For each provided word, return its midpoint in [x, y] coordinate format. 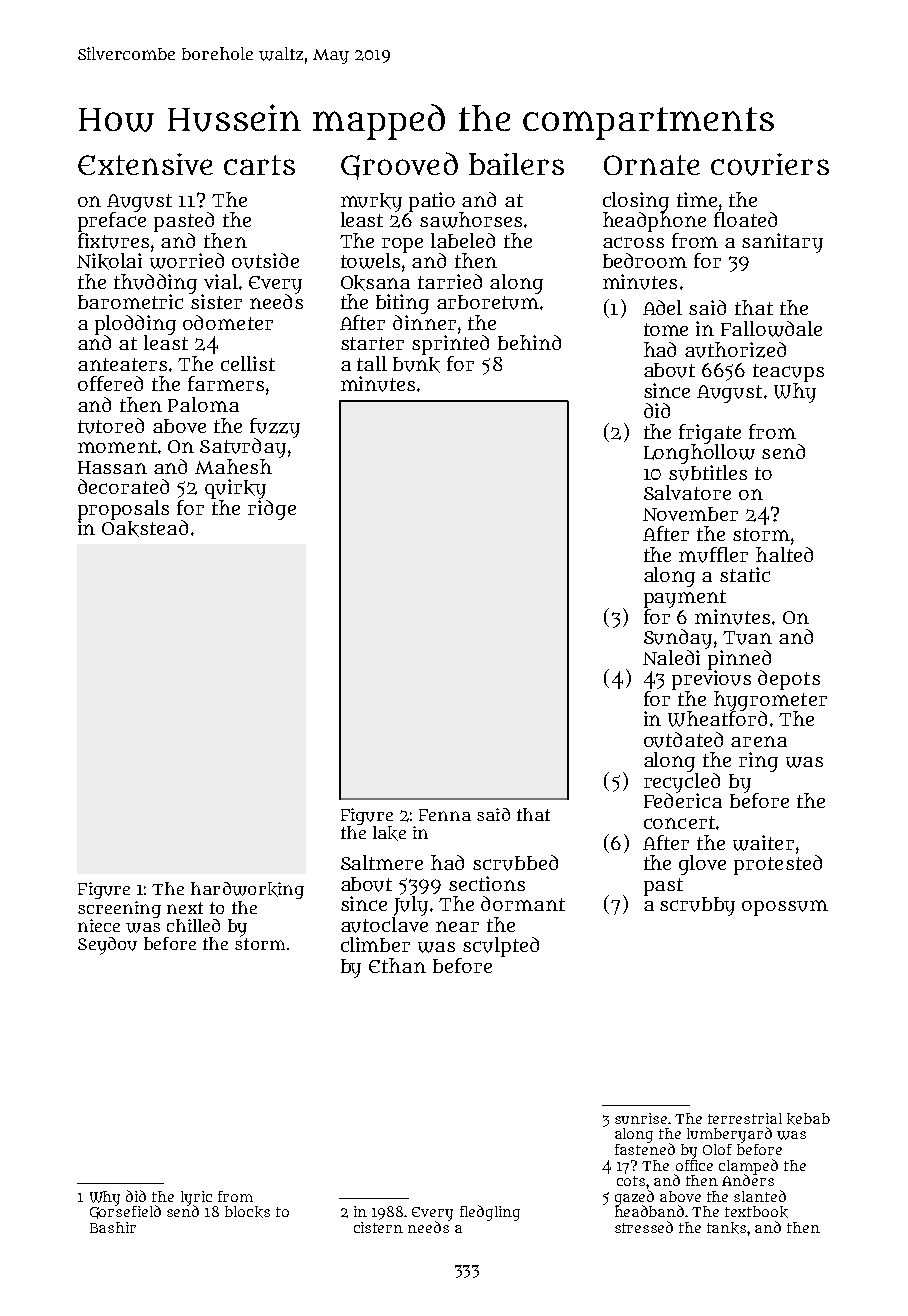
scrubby [697, 906]
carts [259, 165]
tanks [726, 1228]
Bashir [113, 1227]
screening [119, 909]
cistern [378, 1227]
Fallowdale [771, 329]
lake [389, 833]
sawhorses [471, 220]
